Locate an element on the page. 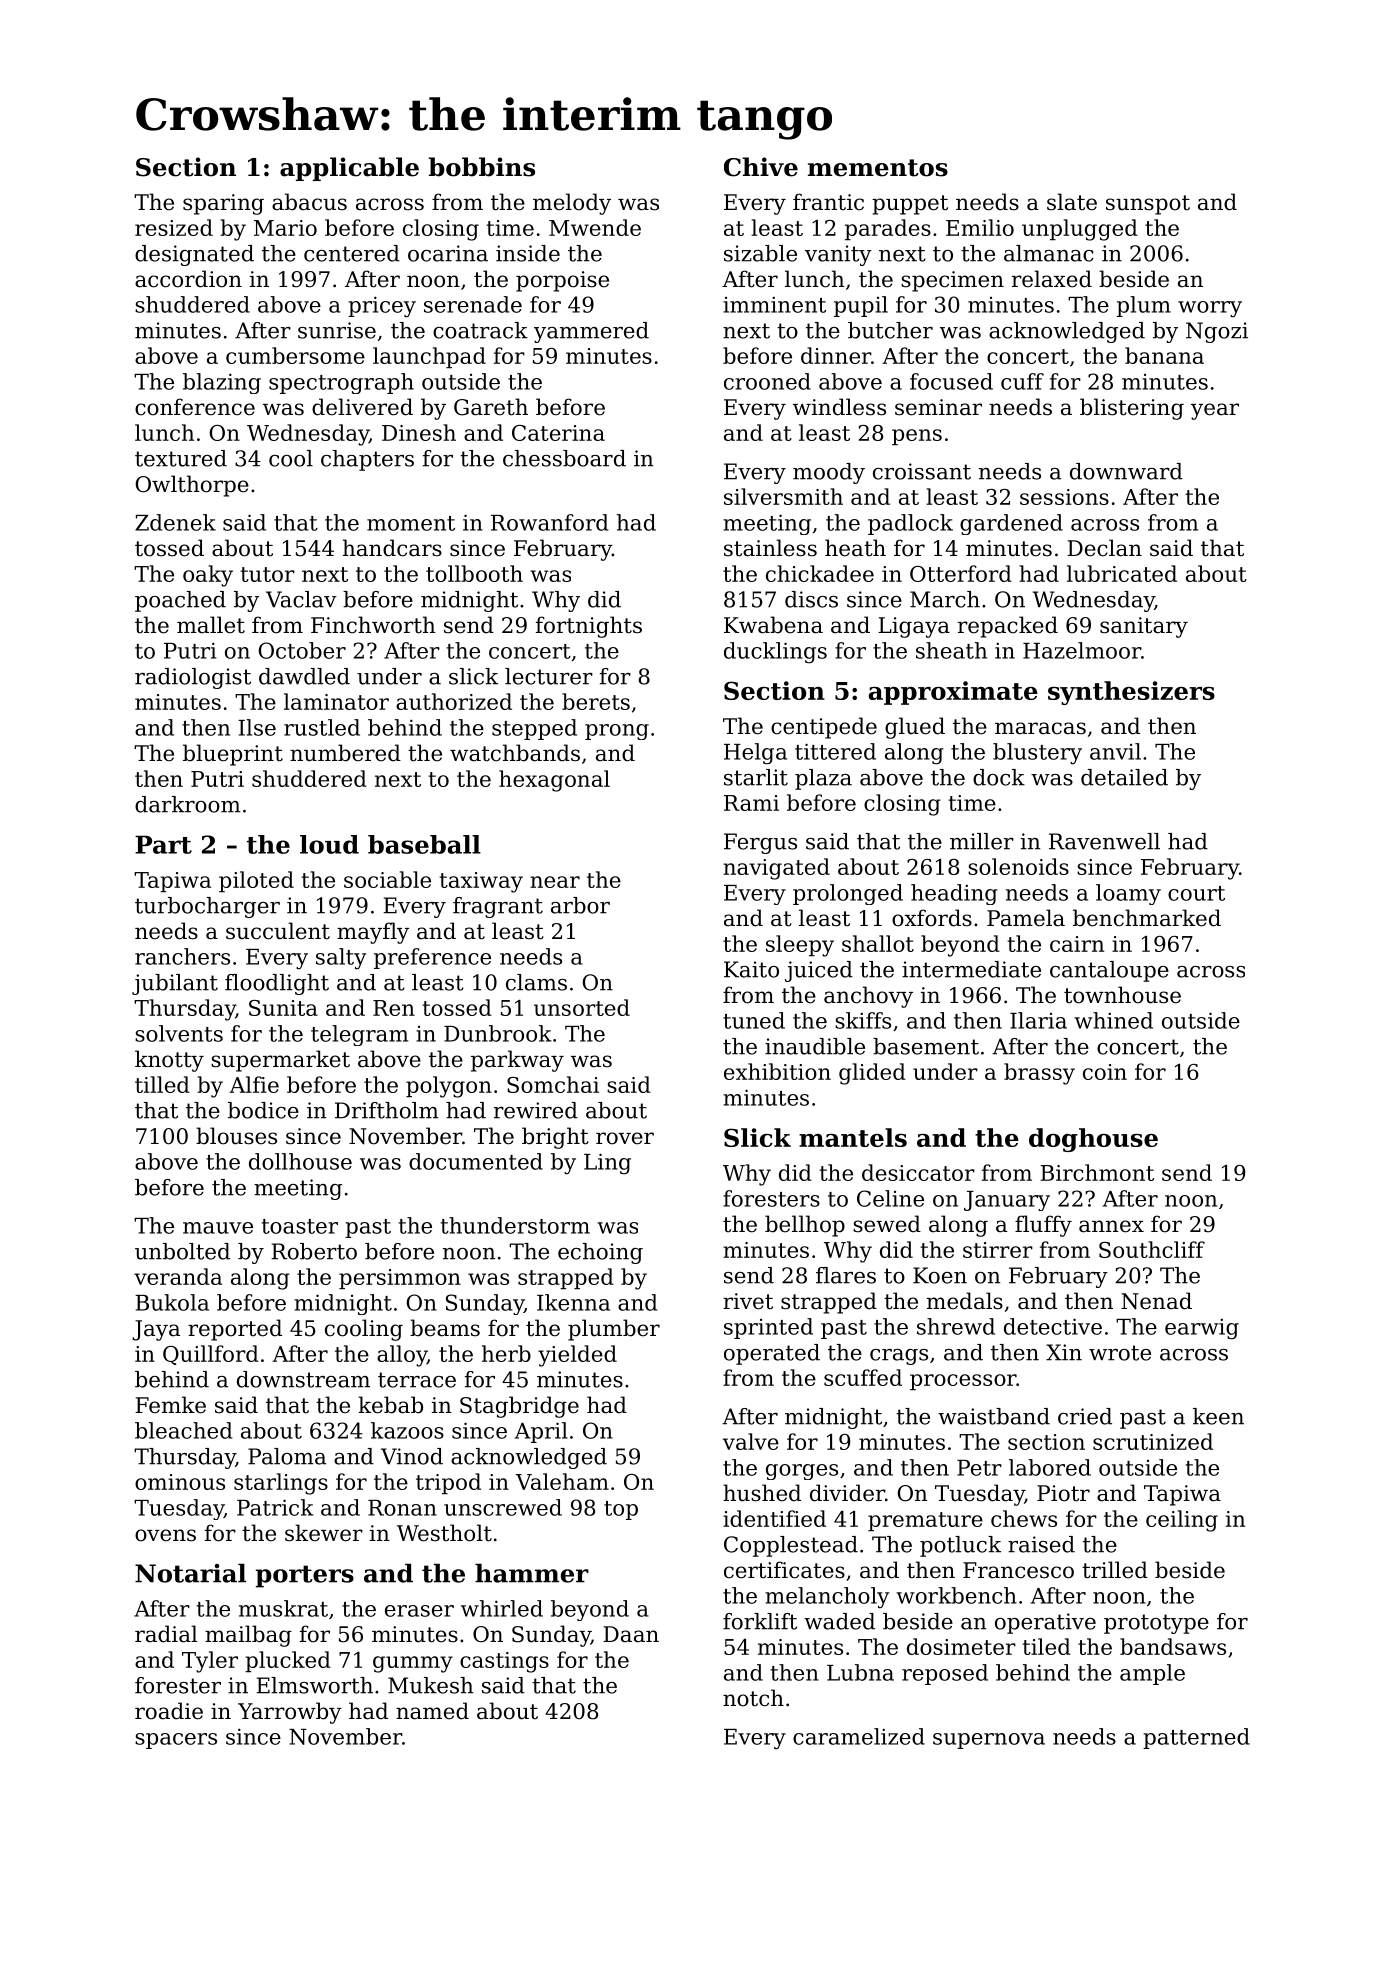 The image size is (1386, 1969). Yarrowby is located at coordinates (290, 1713).
